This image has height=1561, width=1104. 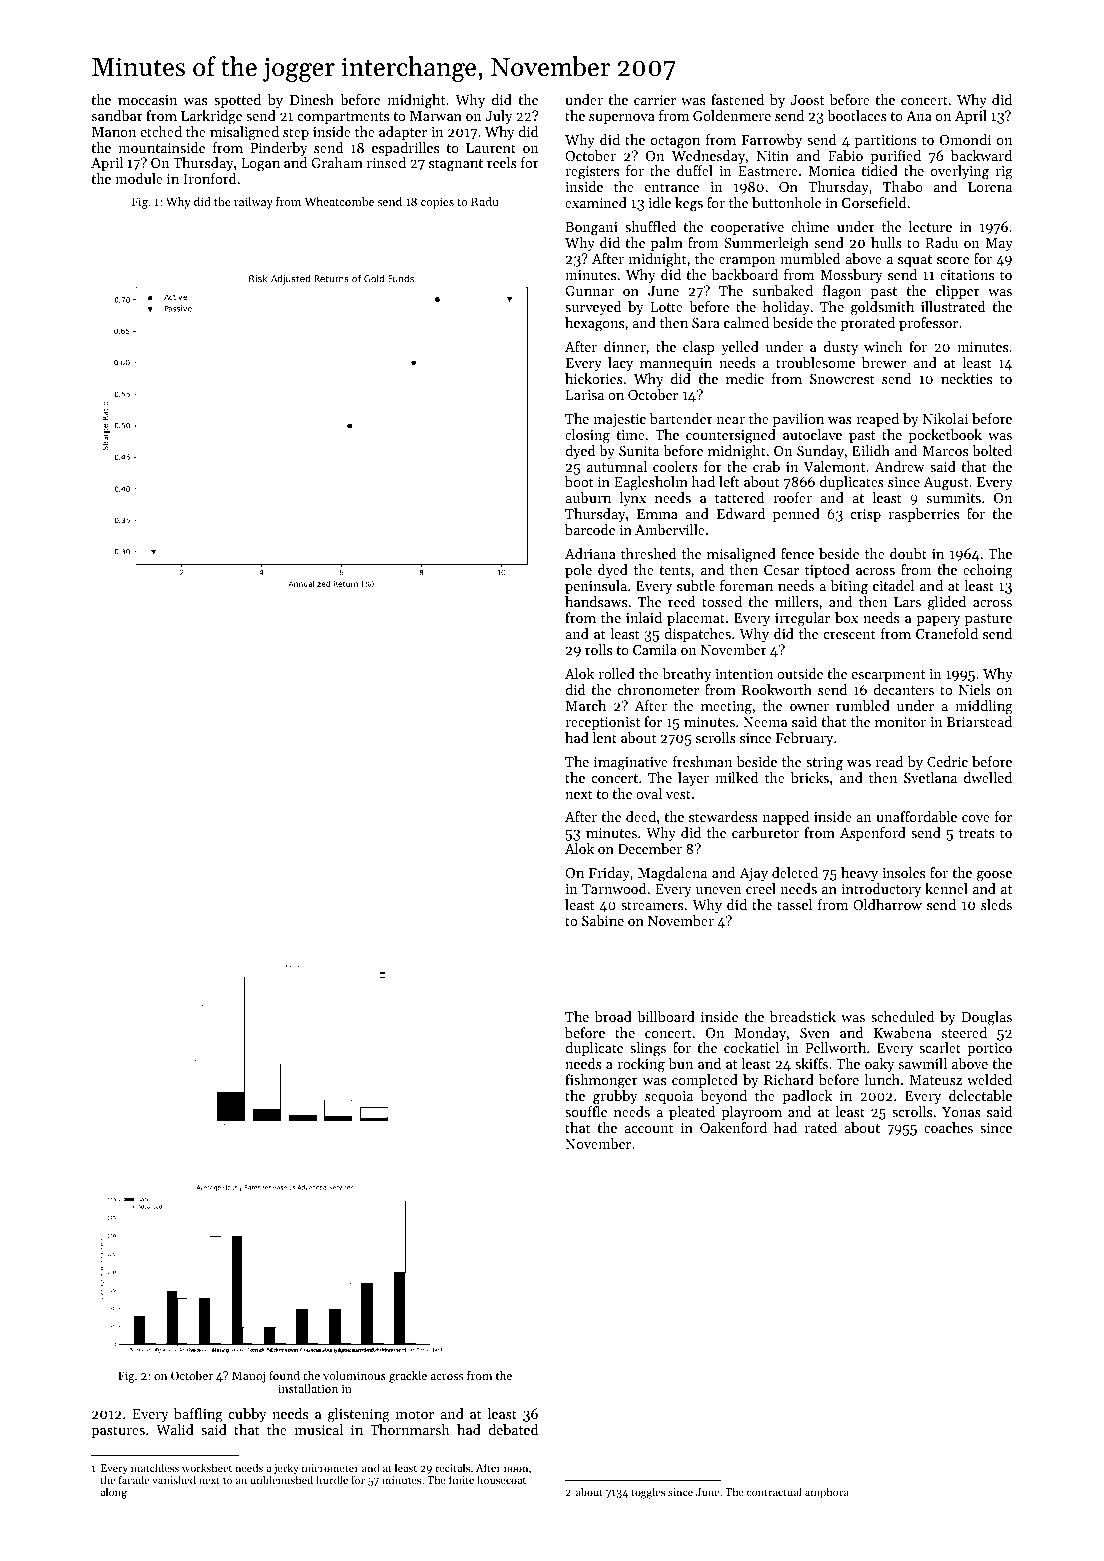 I want to click on tassel, so click(x=794, y=904).
